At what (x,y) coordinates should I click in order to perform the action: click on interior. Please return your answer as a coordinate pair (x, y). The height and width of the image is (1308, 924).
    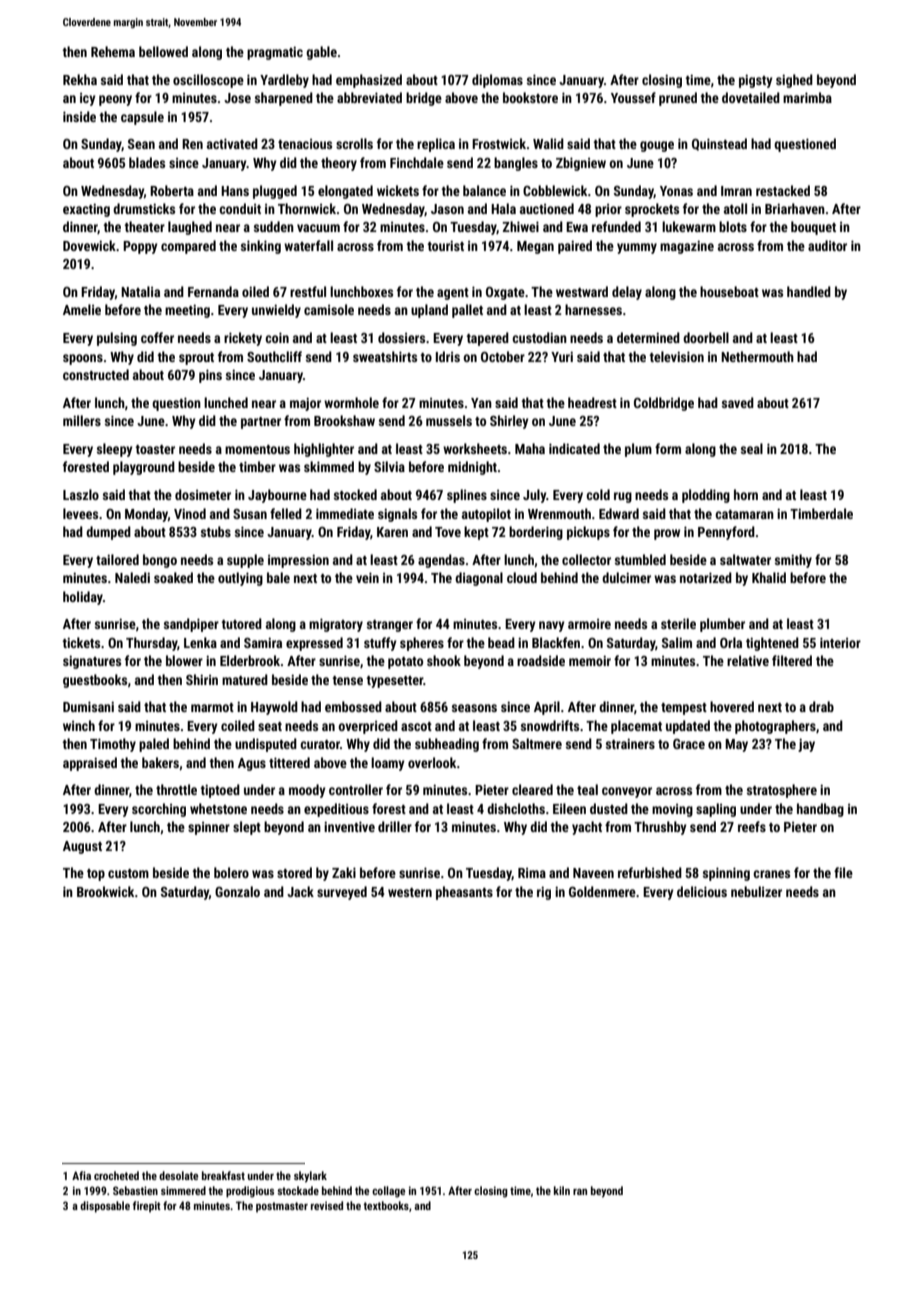
    Looking at the image, I should click on (840, 642).
